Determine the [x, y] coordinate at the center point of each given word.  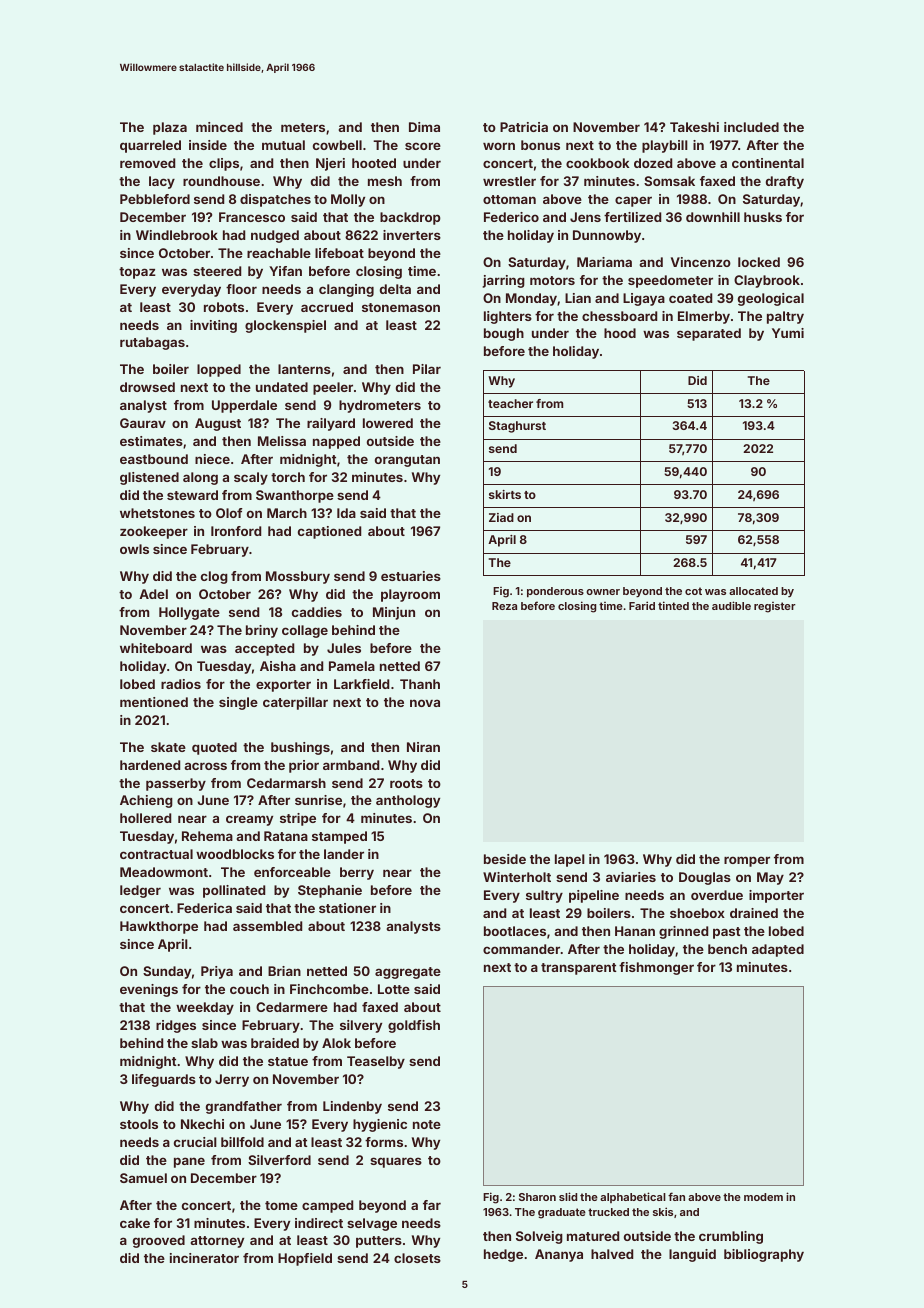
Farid [642, 605]
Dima [424, 127]
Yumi [788, 333]
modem [763, 1197]
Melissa [282, 441]
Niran [423, 747]
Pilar [427, 369]
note [427, 1124]
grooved [159, 1241]
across [205, 766]
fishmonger [656, 968]
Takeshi [694, 127]
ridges [176, 1026]
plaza [170, 128]
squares [396, 1162]
